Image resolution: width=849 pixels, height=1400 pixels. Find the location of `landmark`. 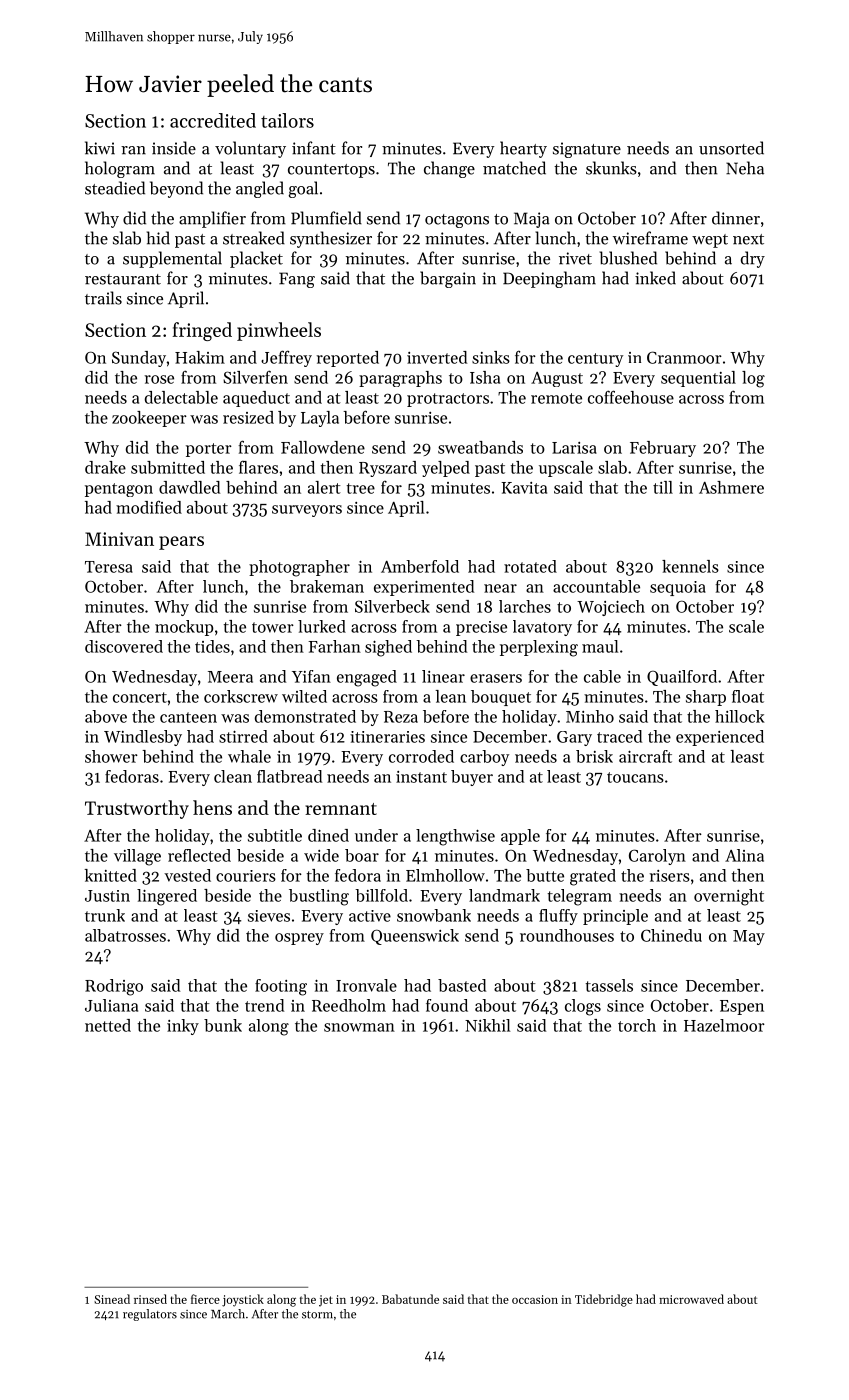

landmark is located at coordinates (504, 895).
